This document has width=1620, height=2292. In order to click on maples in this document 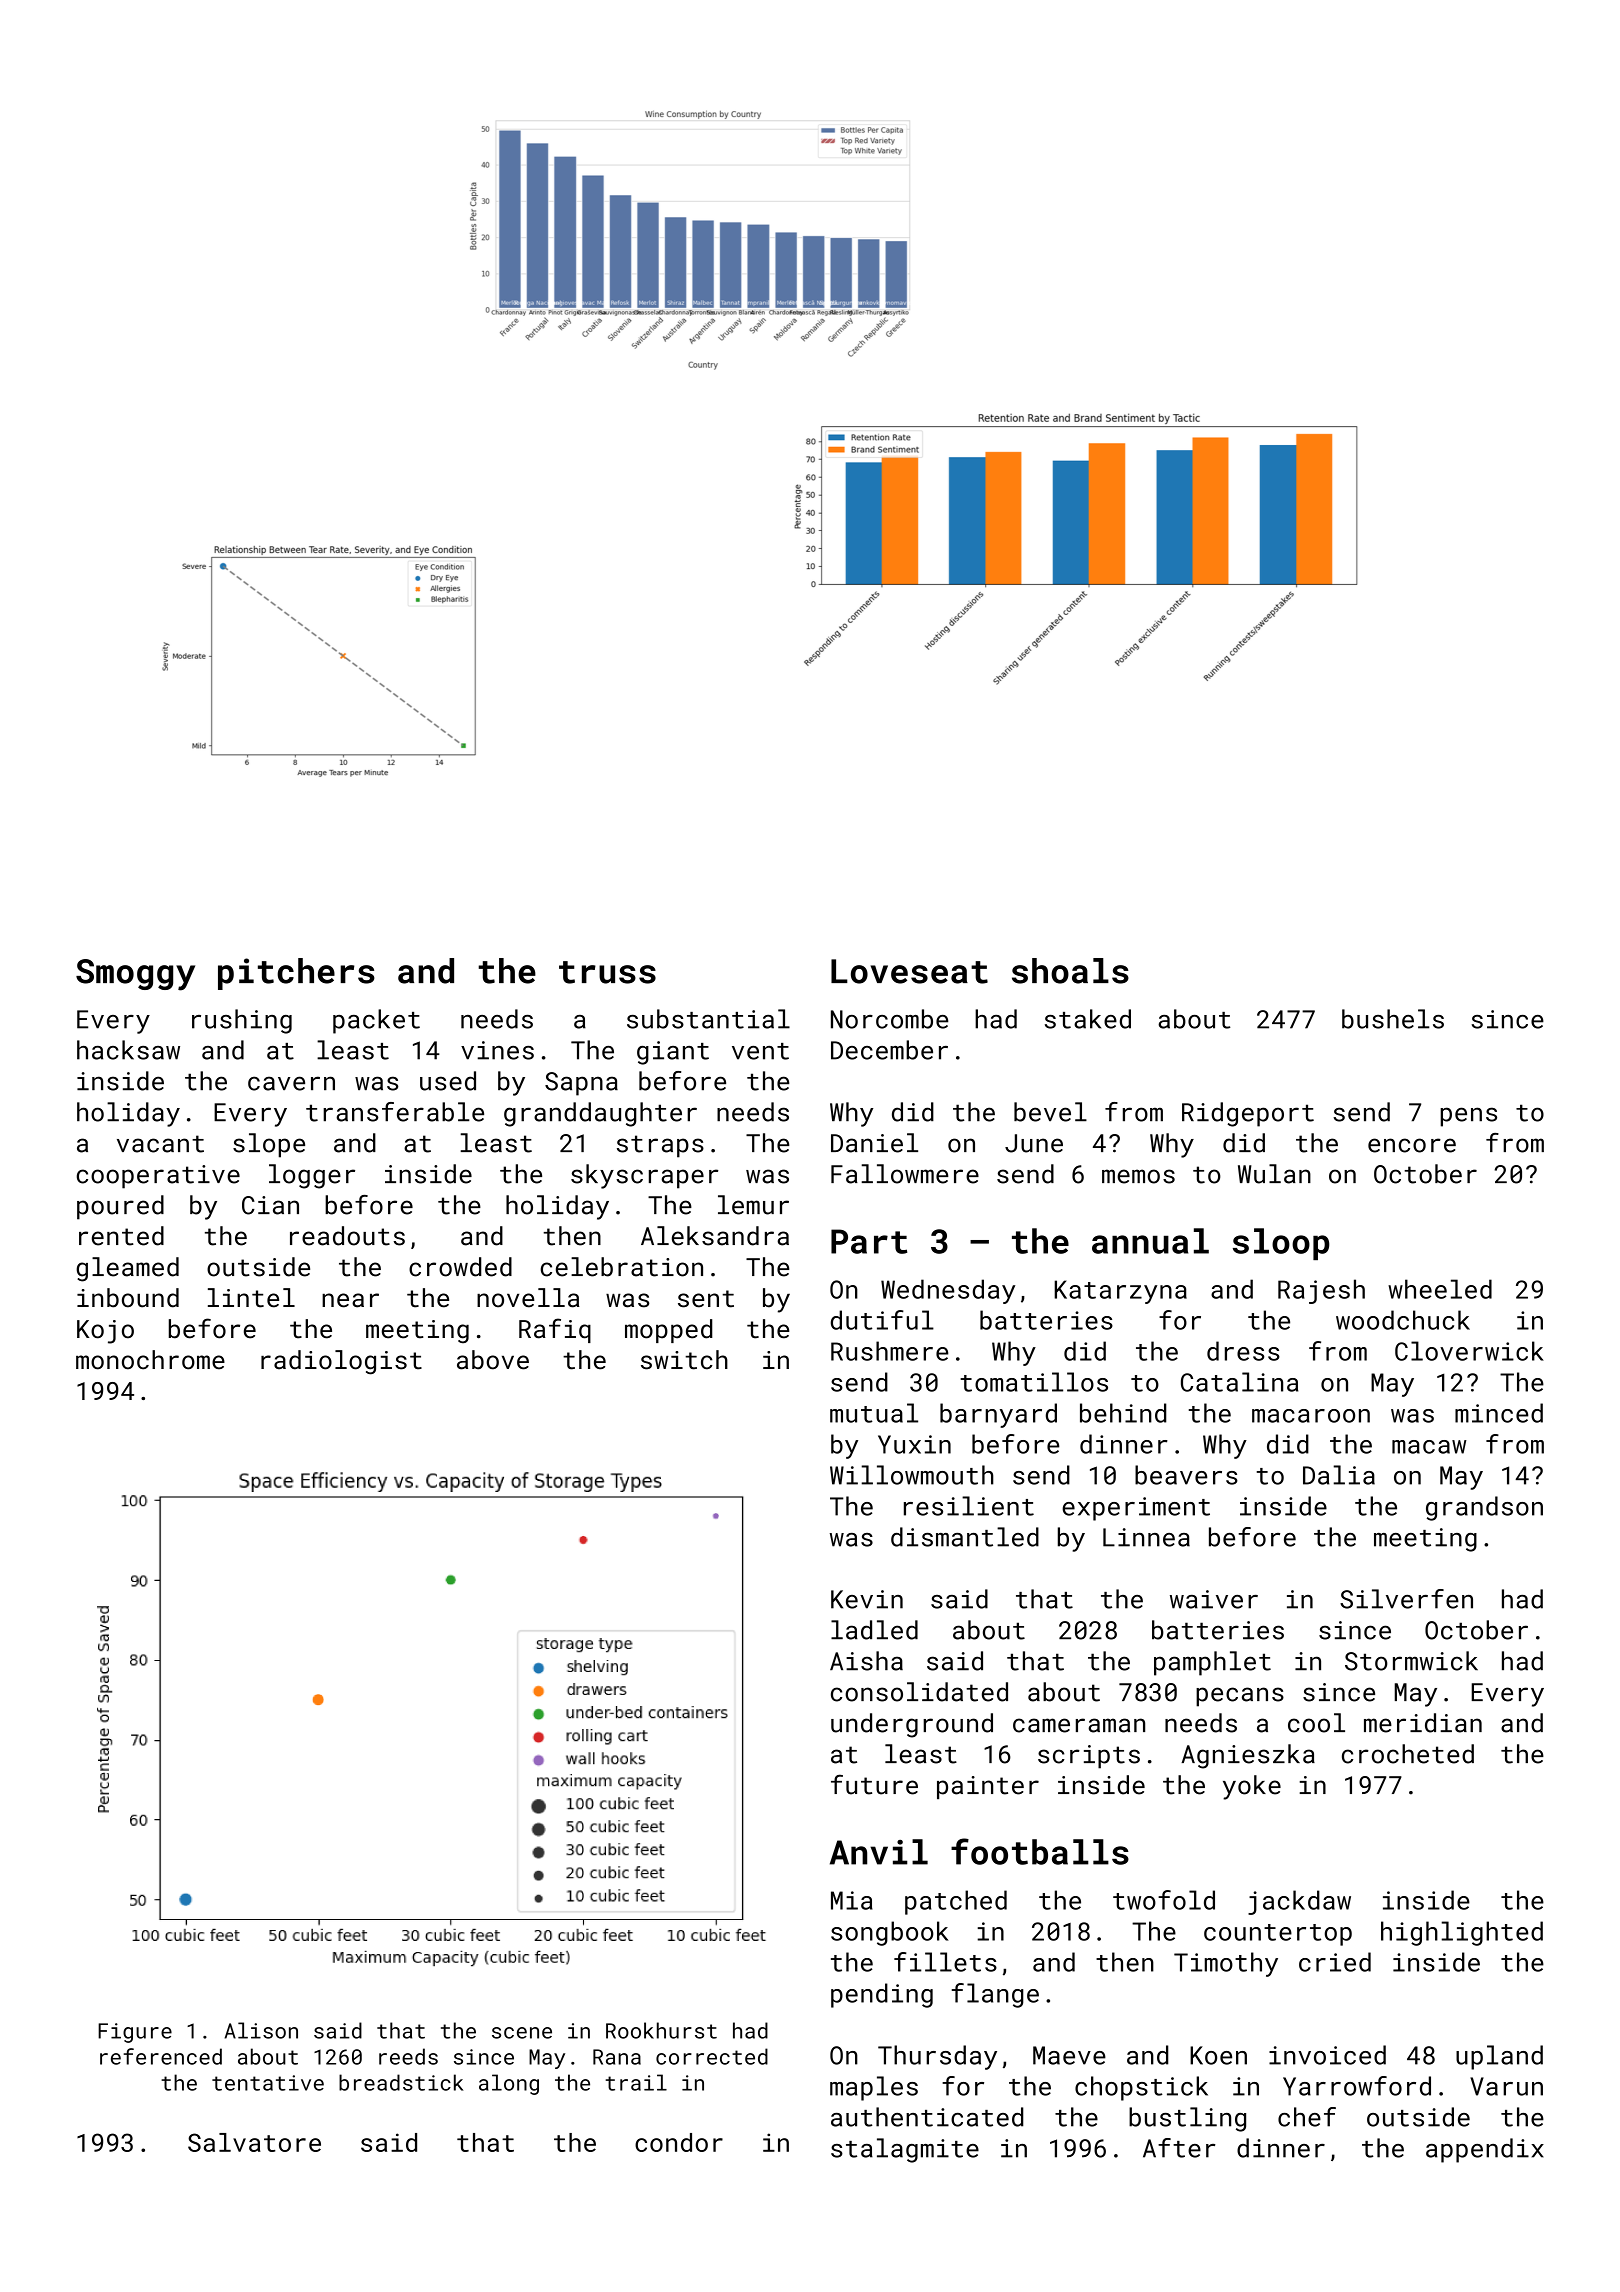, I will do `click(874, 2088)`.
